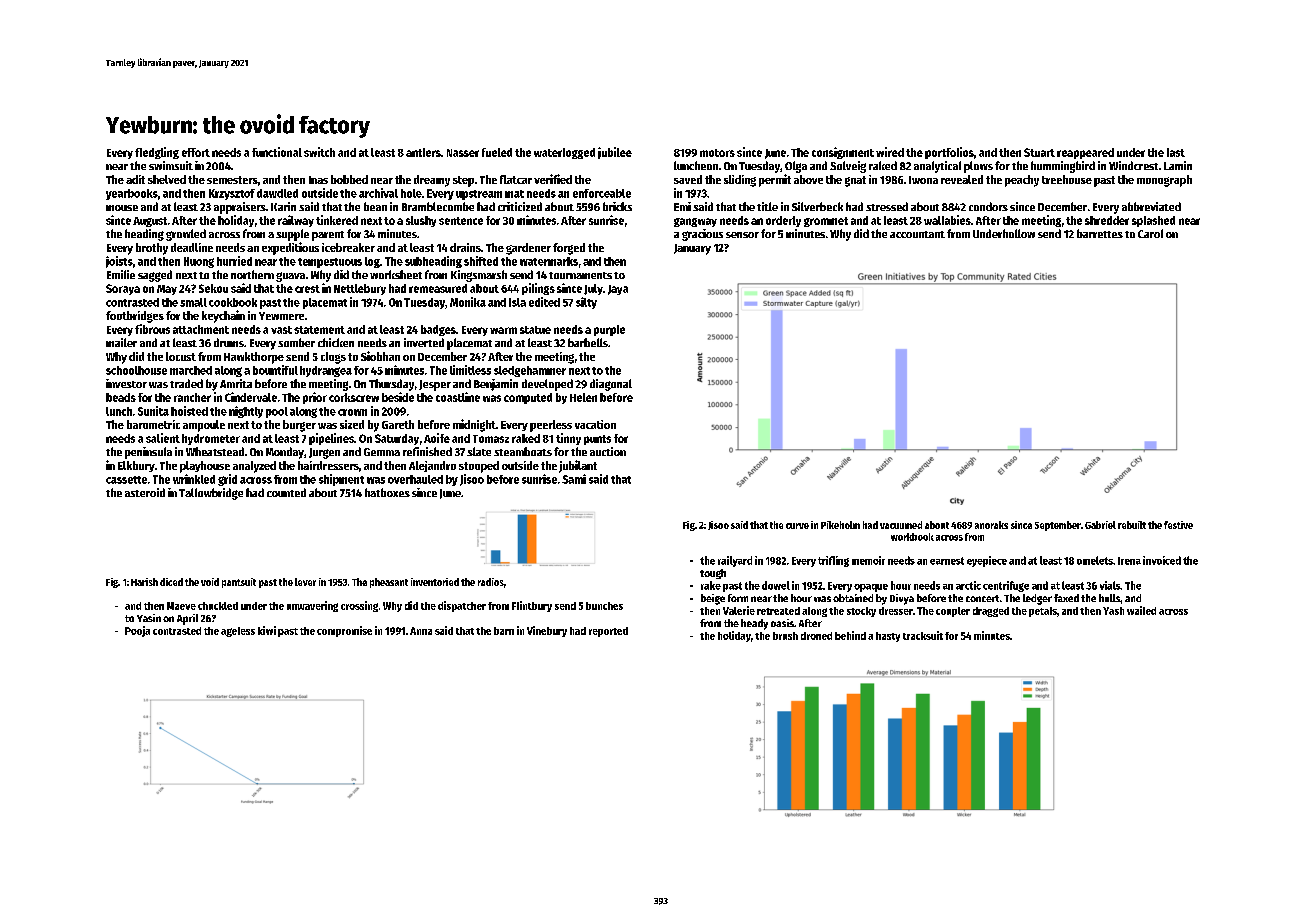  I want to click on punts, so click(597, 440).
